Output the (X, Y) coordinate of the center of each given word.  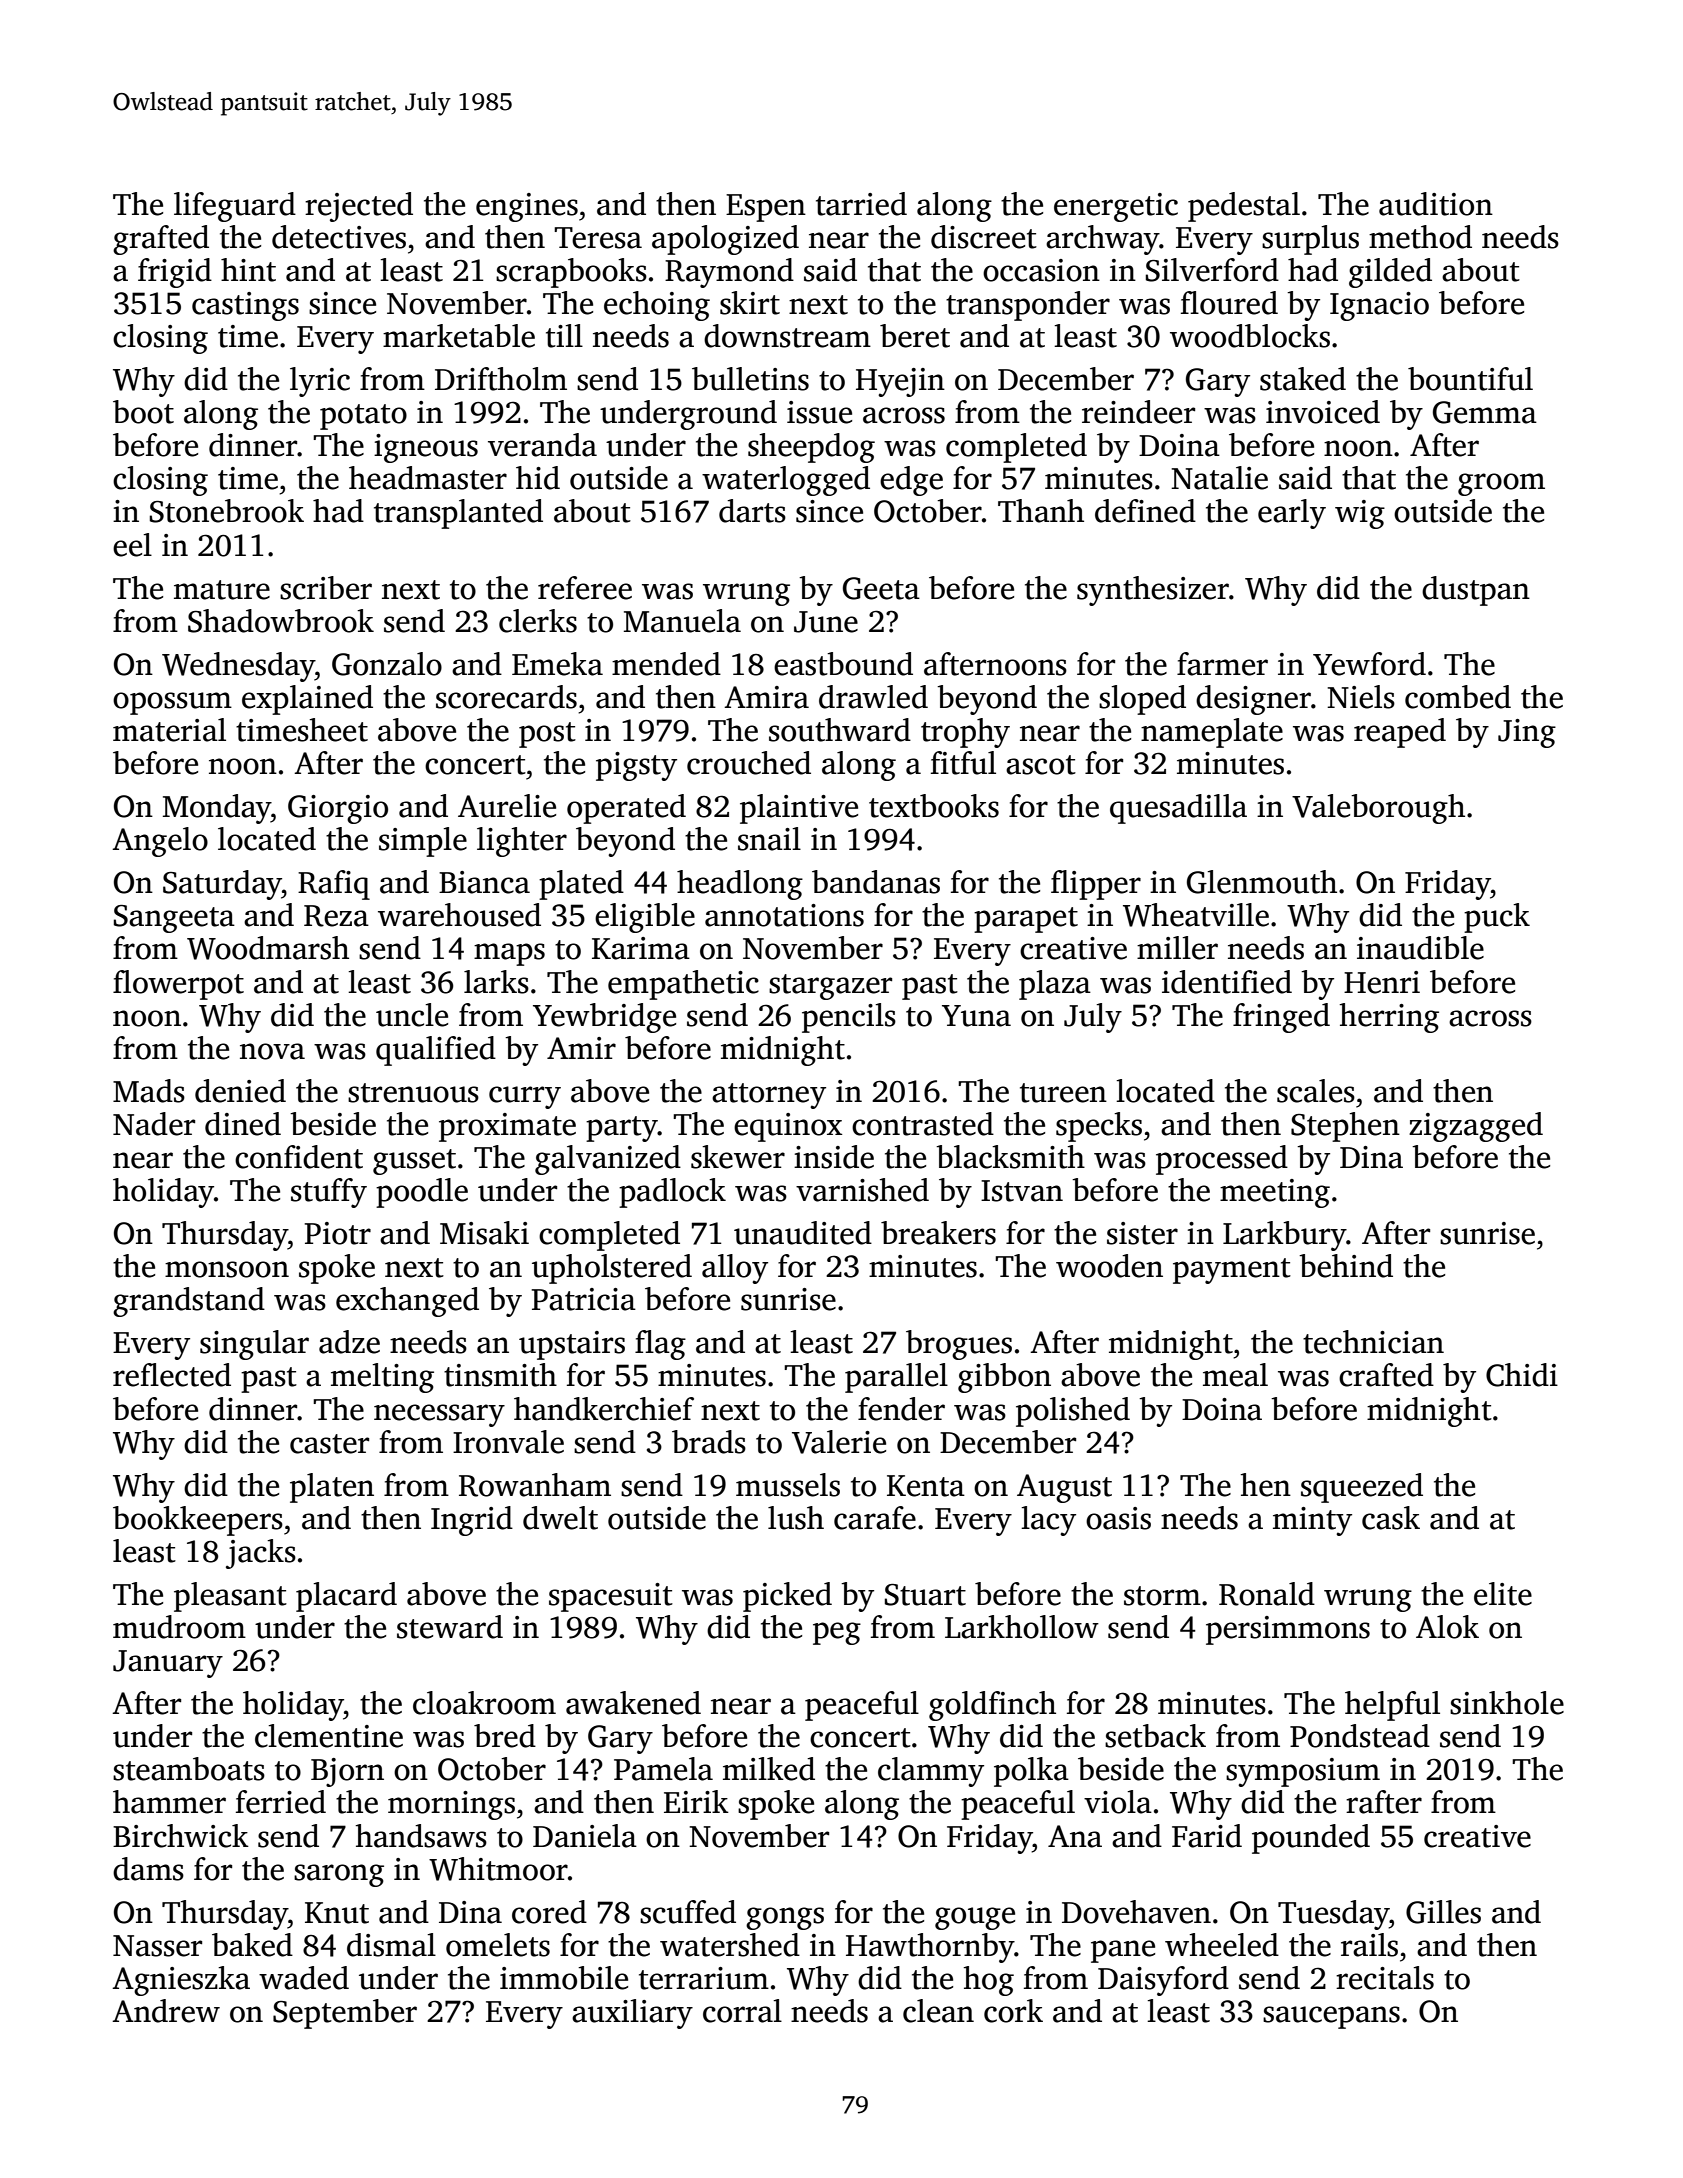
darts (752, 511)
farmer (1222, 664)
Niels (1361, 697)
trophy (965, 733)
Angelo (160, 842)
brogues (959, 1345)
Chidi (1522, 1375)
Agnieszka (181, 1981)
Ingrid (472, 1521)
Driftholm (501, 379)
